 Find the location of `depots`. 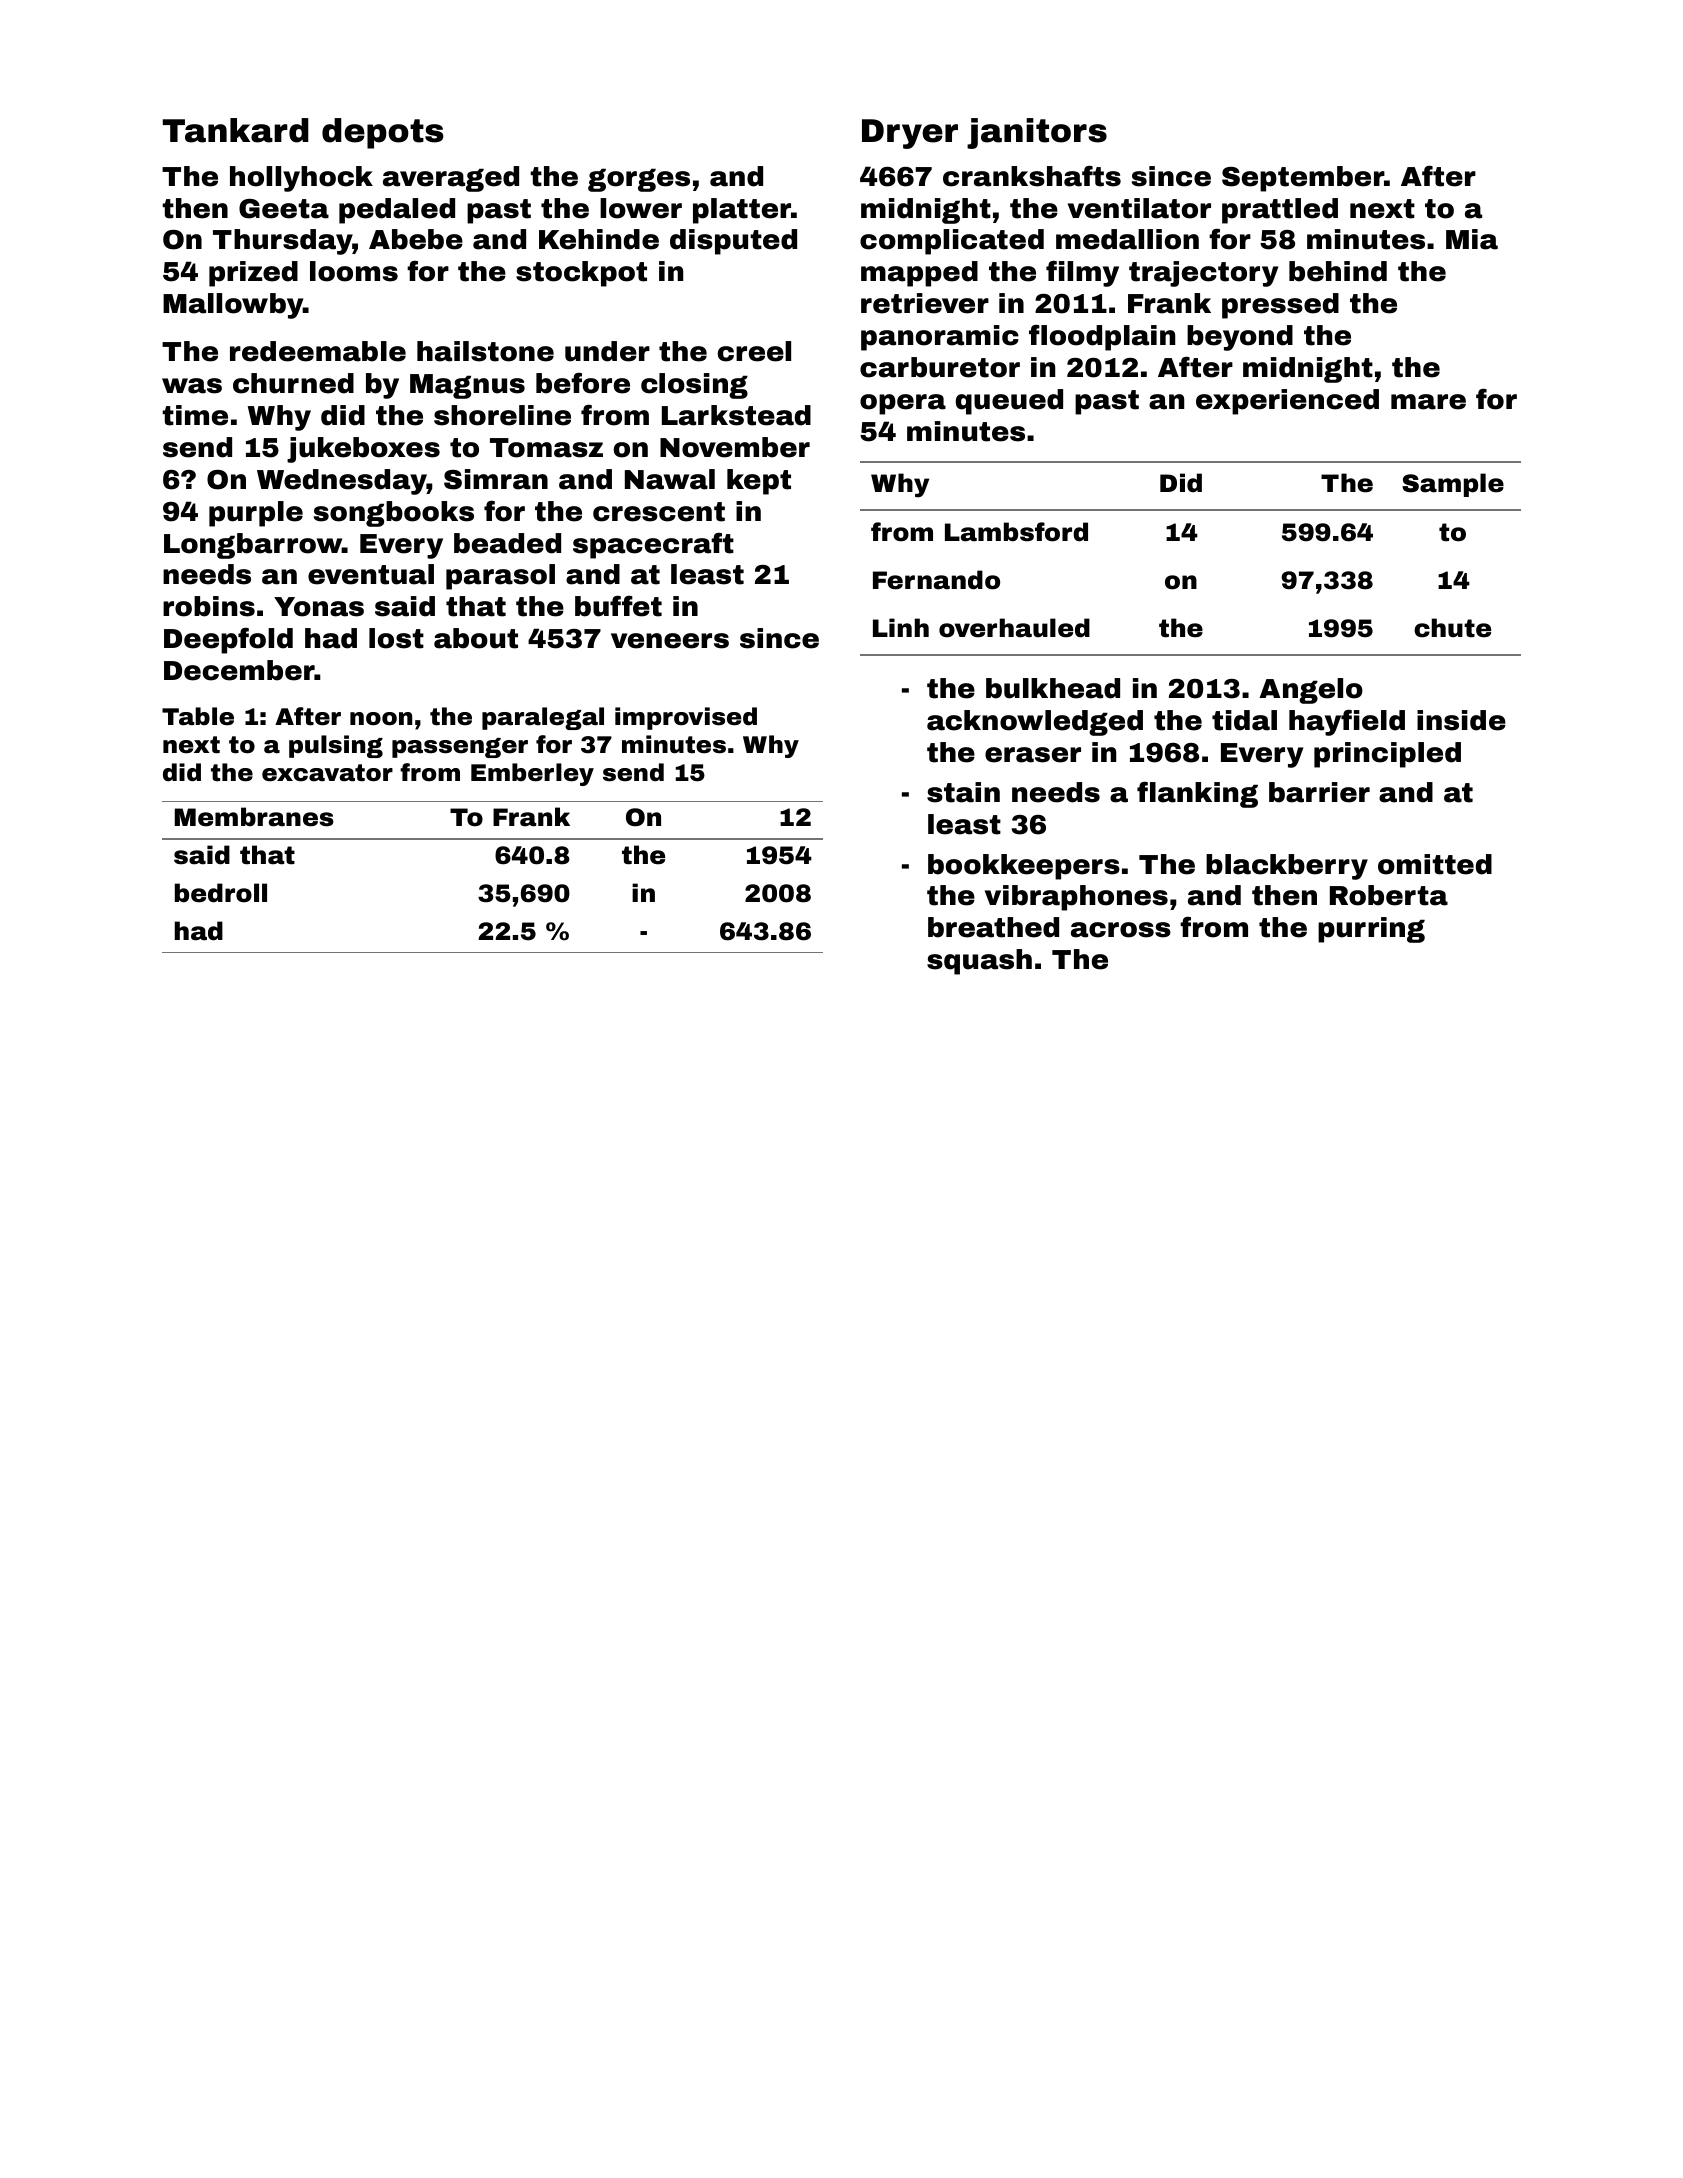

depots is located at coordinates (383, 133).
